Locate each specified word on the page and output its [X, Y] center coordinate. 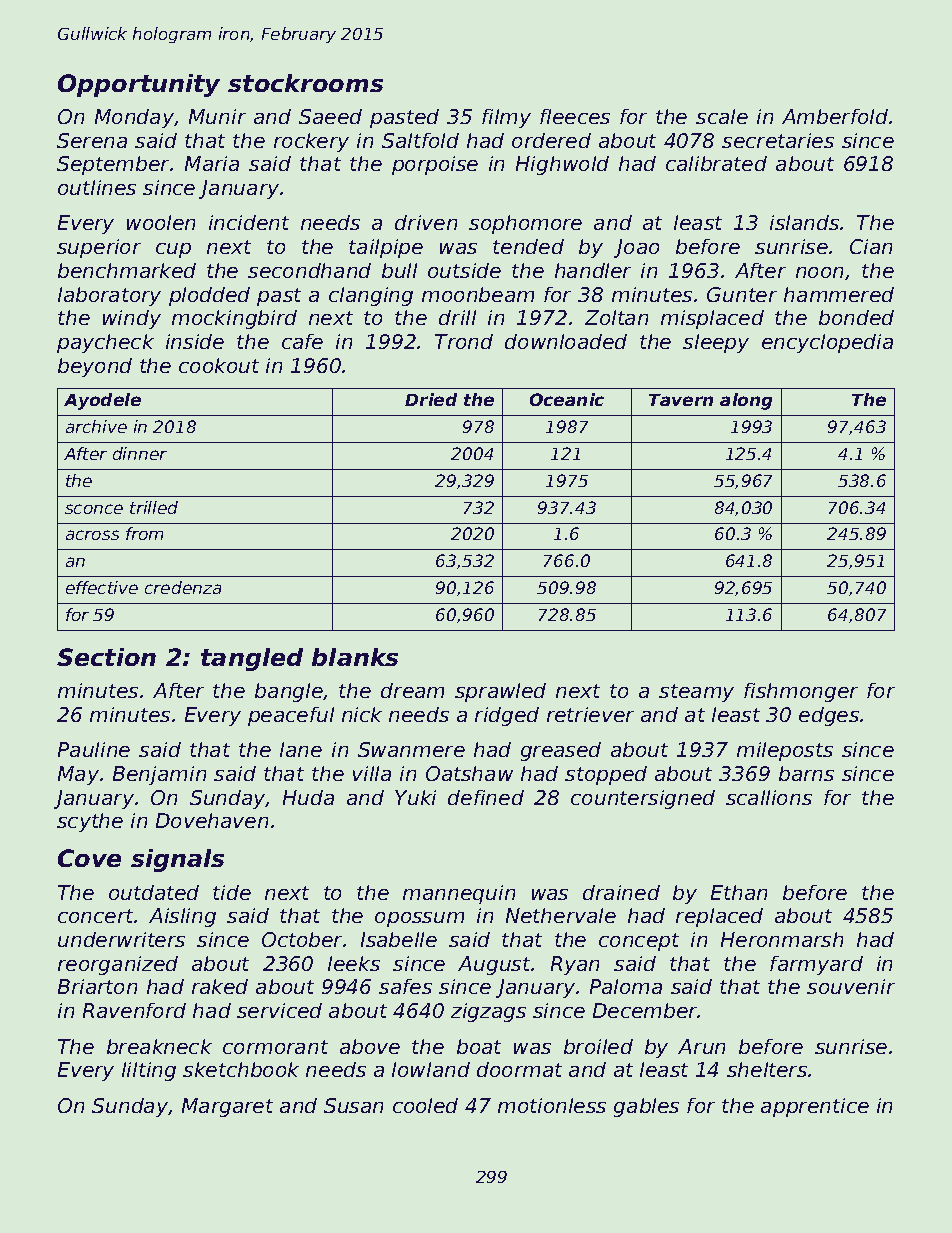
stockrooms [305, 83]
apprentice [815, 1107]
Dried [431, 399]
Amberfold [835, 116]
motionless [552, 1105]
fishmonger [801, 692]
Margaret [227, 1107]
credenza [183, 587]
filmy [506, 118]
